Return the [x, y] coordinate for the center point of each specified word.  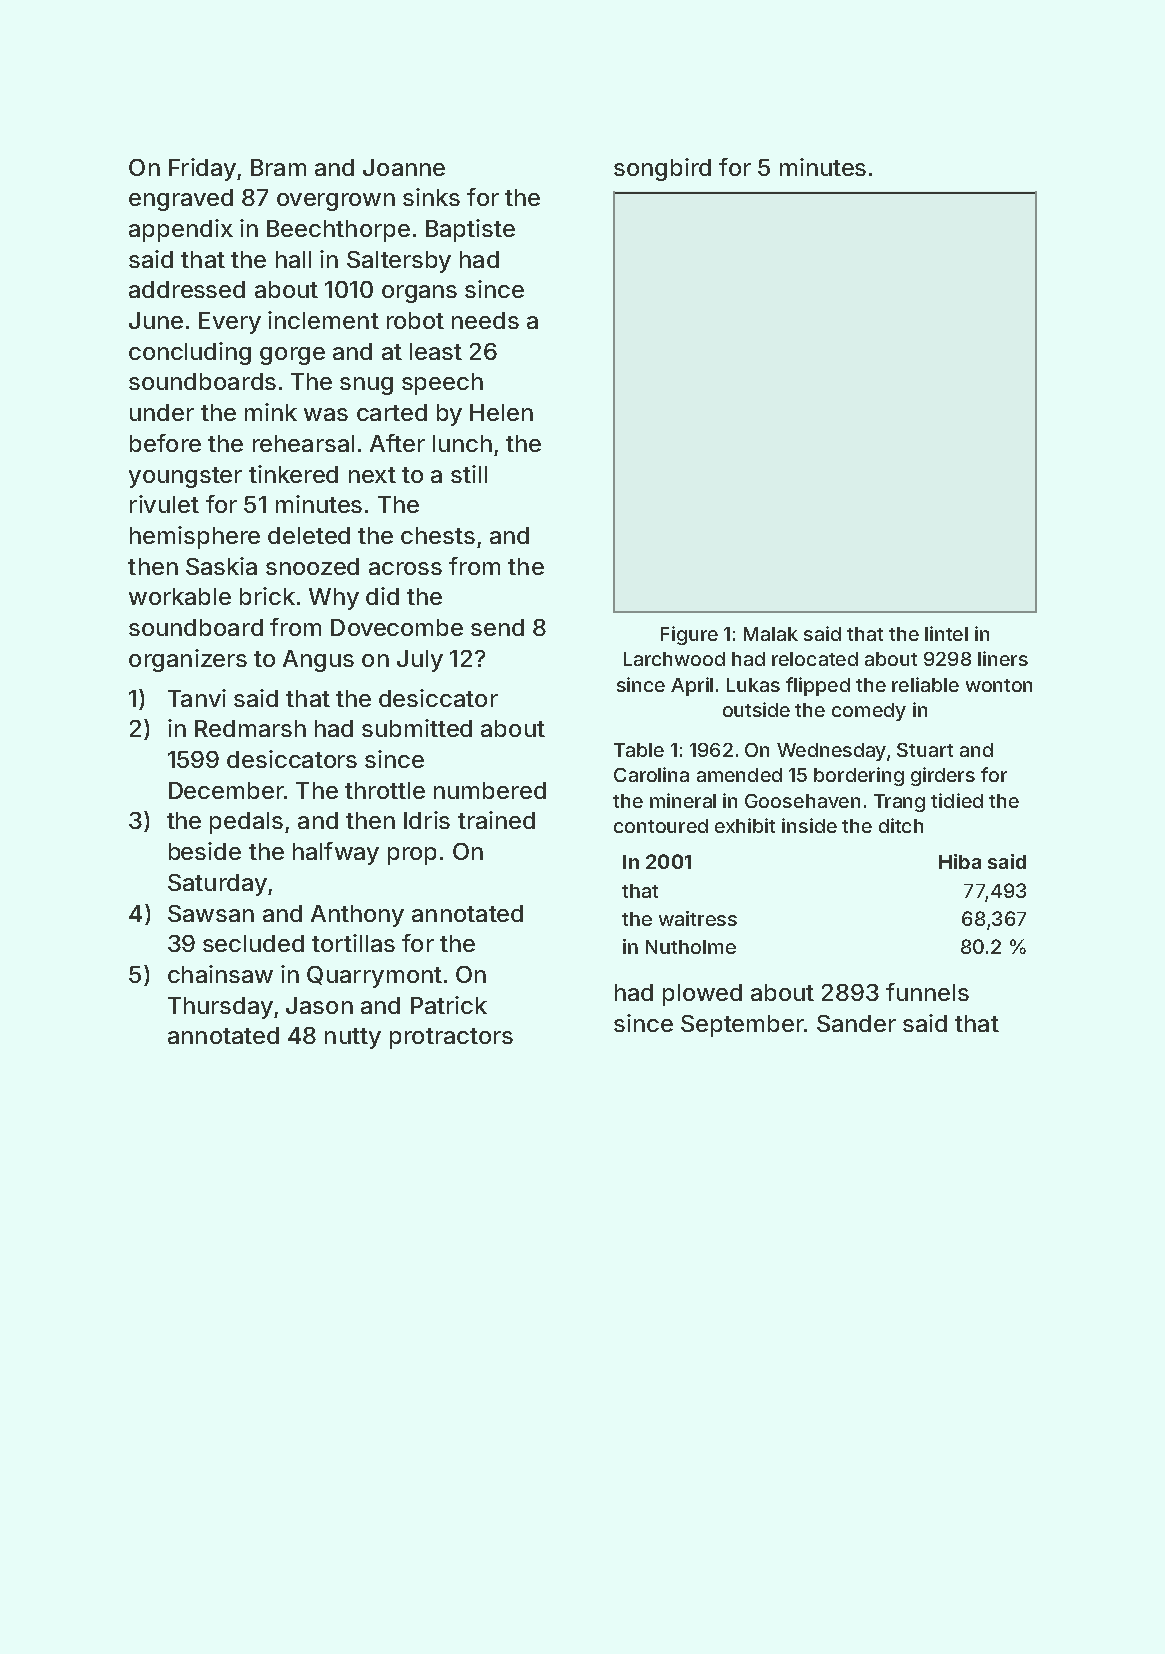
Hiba [960, 861]
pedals [246, 823]
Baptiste [470, 230]
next [372, 475]
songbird [662, 169]
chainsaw [220, 974]
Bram [278, 167]
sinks [431, 197]
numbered [490, 790]
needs [485, 320]
